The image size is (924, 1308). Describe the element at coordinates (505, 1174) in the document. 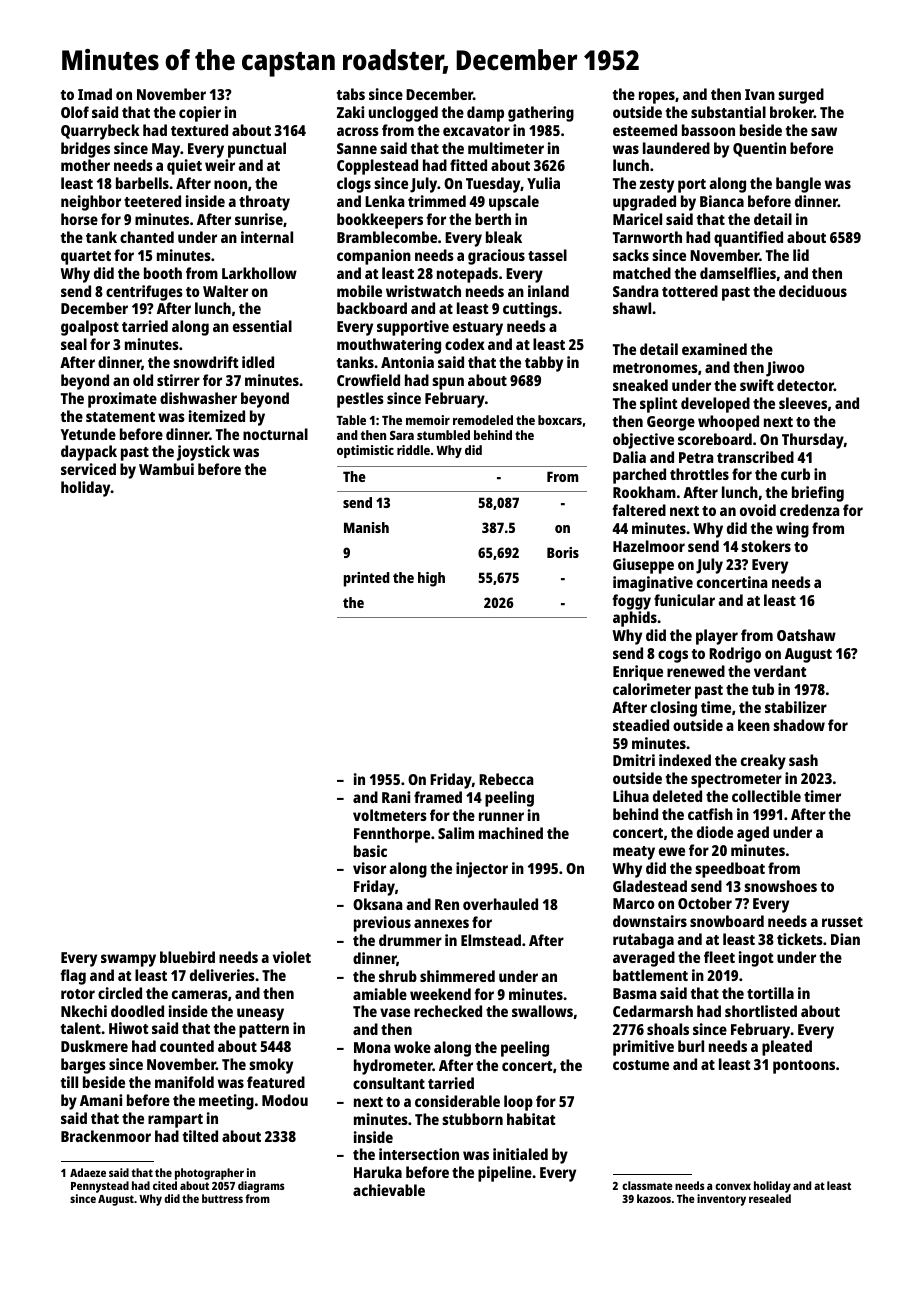

I see `pipeline` at that location.
